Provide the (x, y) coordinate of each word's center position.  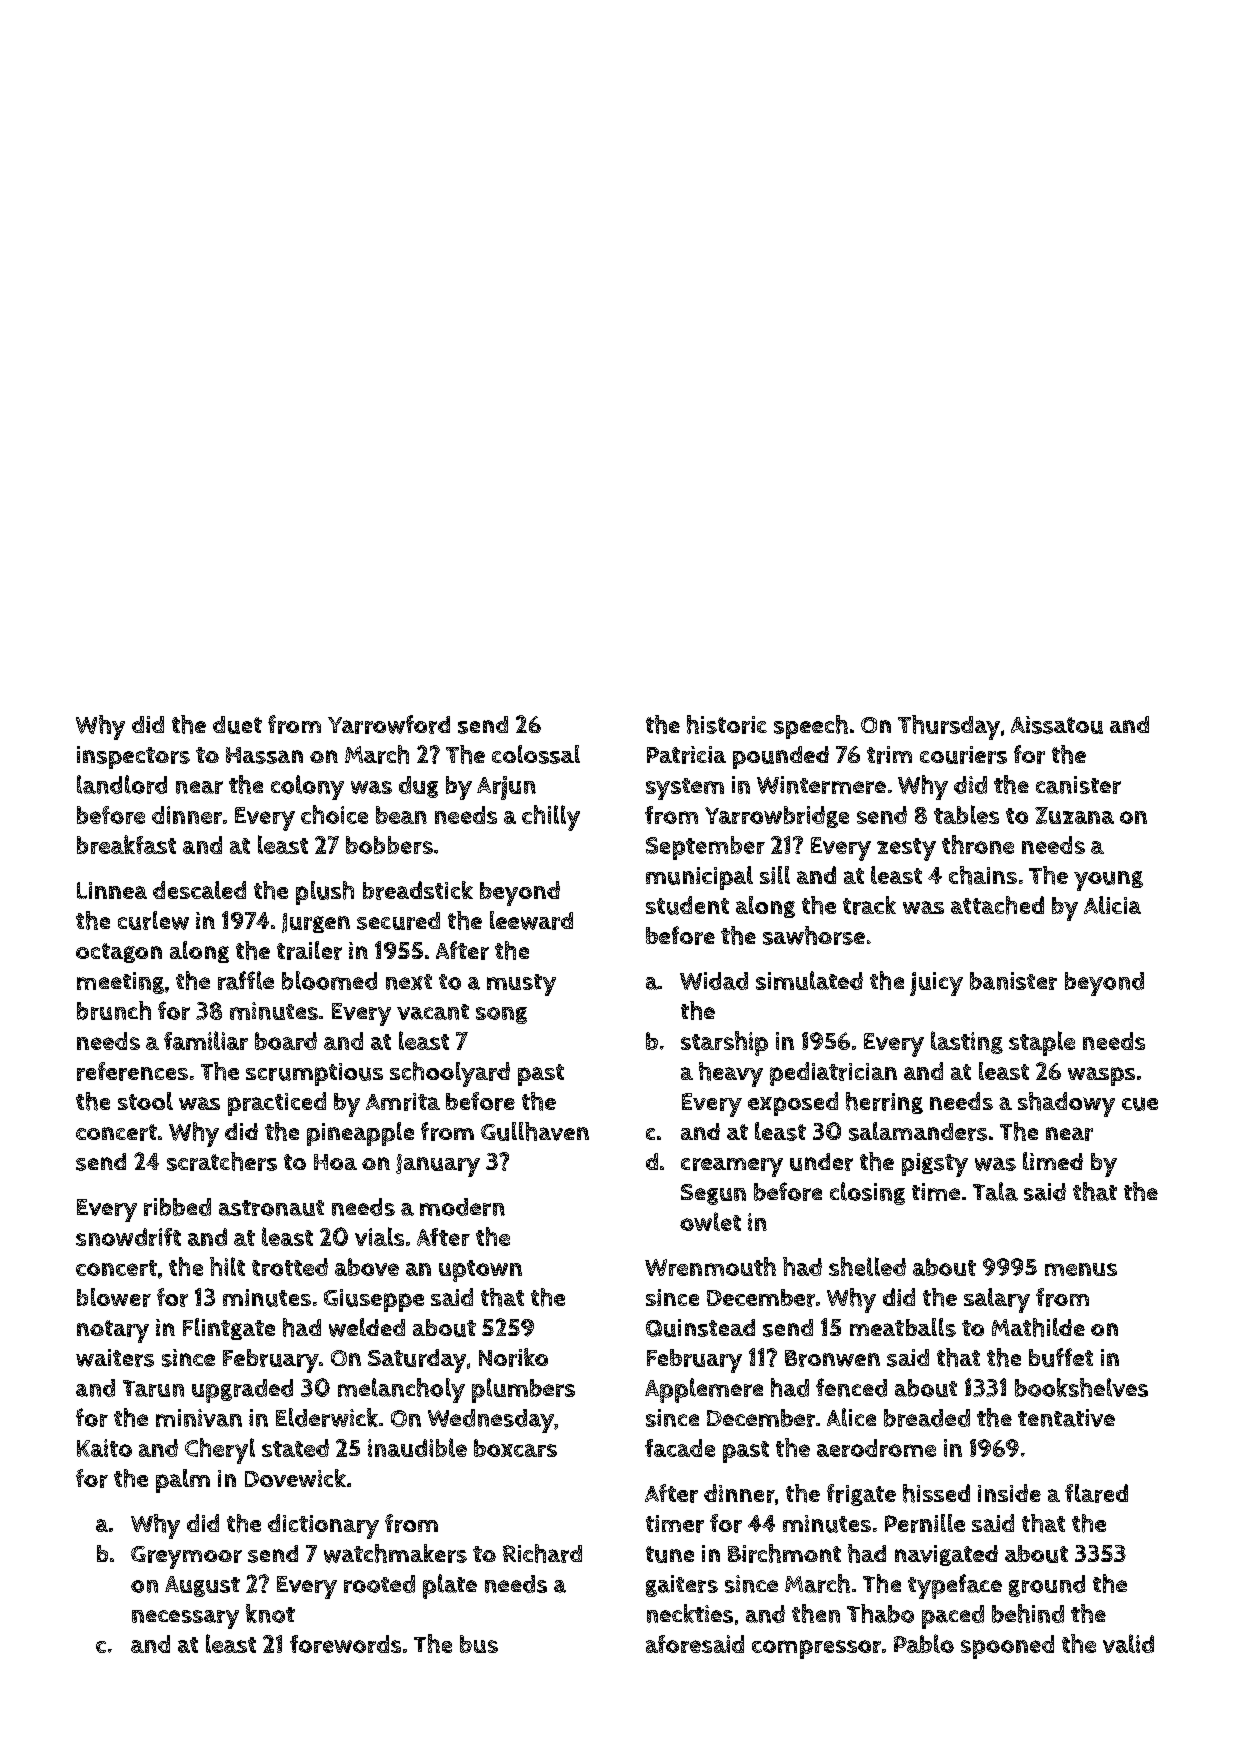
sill (775, 875)
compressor (816, 1649)
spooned (1007, 1647)
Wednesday (491, 1421)
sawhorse (814, 935)
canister (1078, 785)
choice (334, 814)
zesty (906, 849)
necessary (185, 1619)
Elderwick (327, 1417)
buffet (1061, 1357)
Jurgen (316, 923)
